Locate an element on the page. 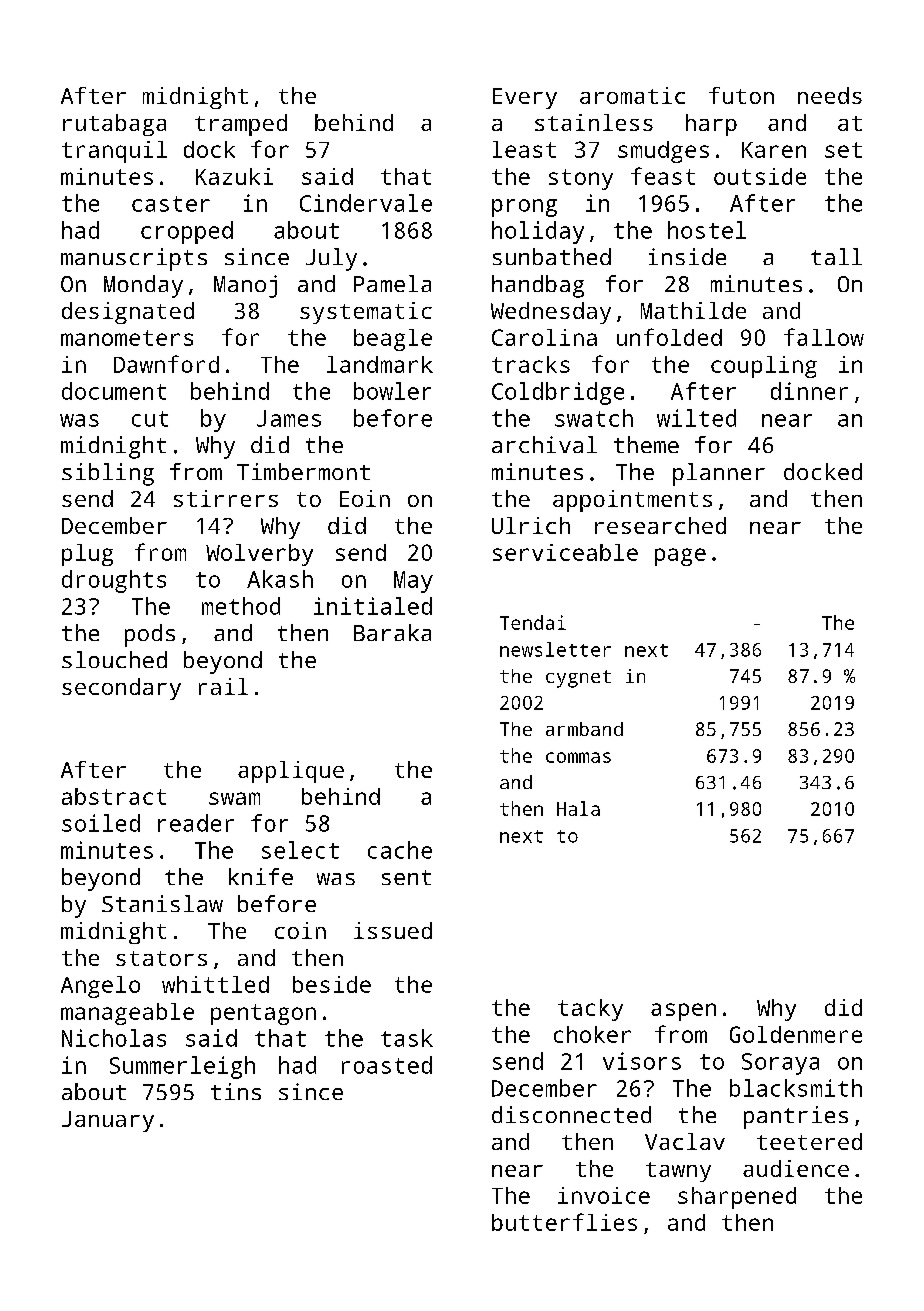 The image size is (924, 1311). page is located at coordinates (680, 557).
